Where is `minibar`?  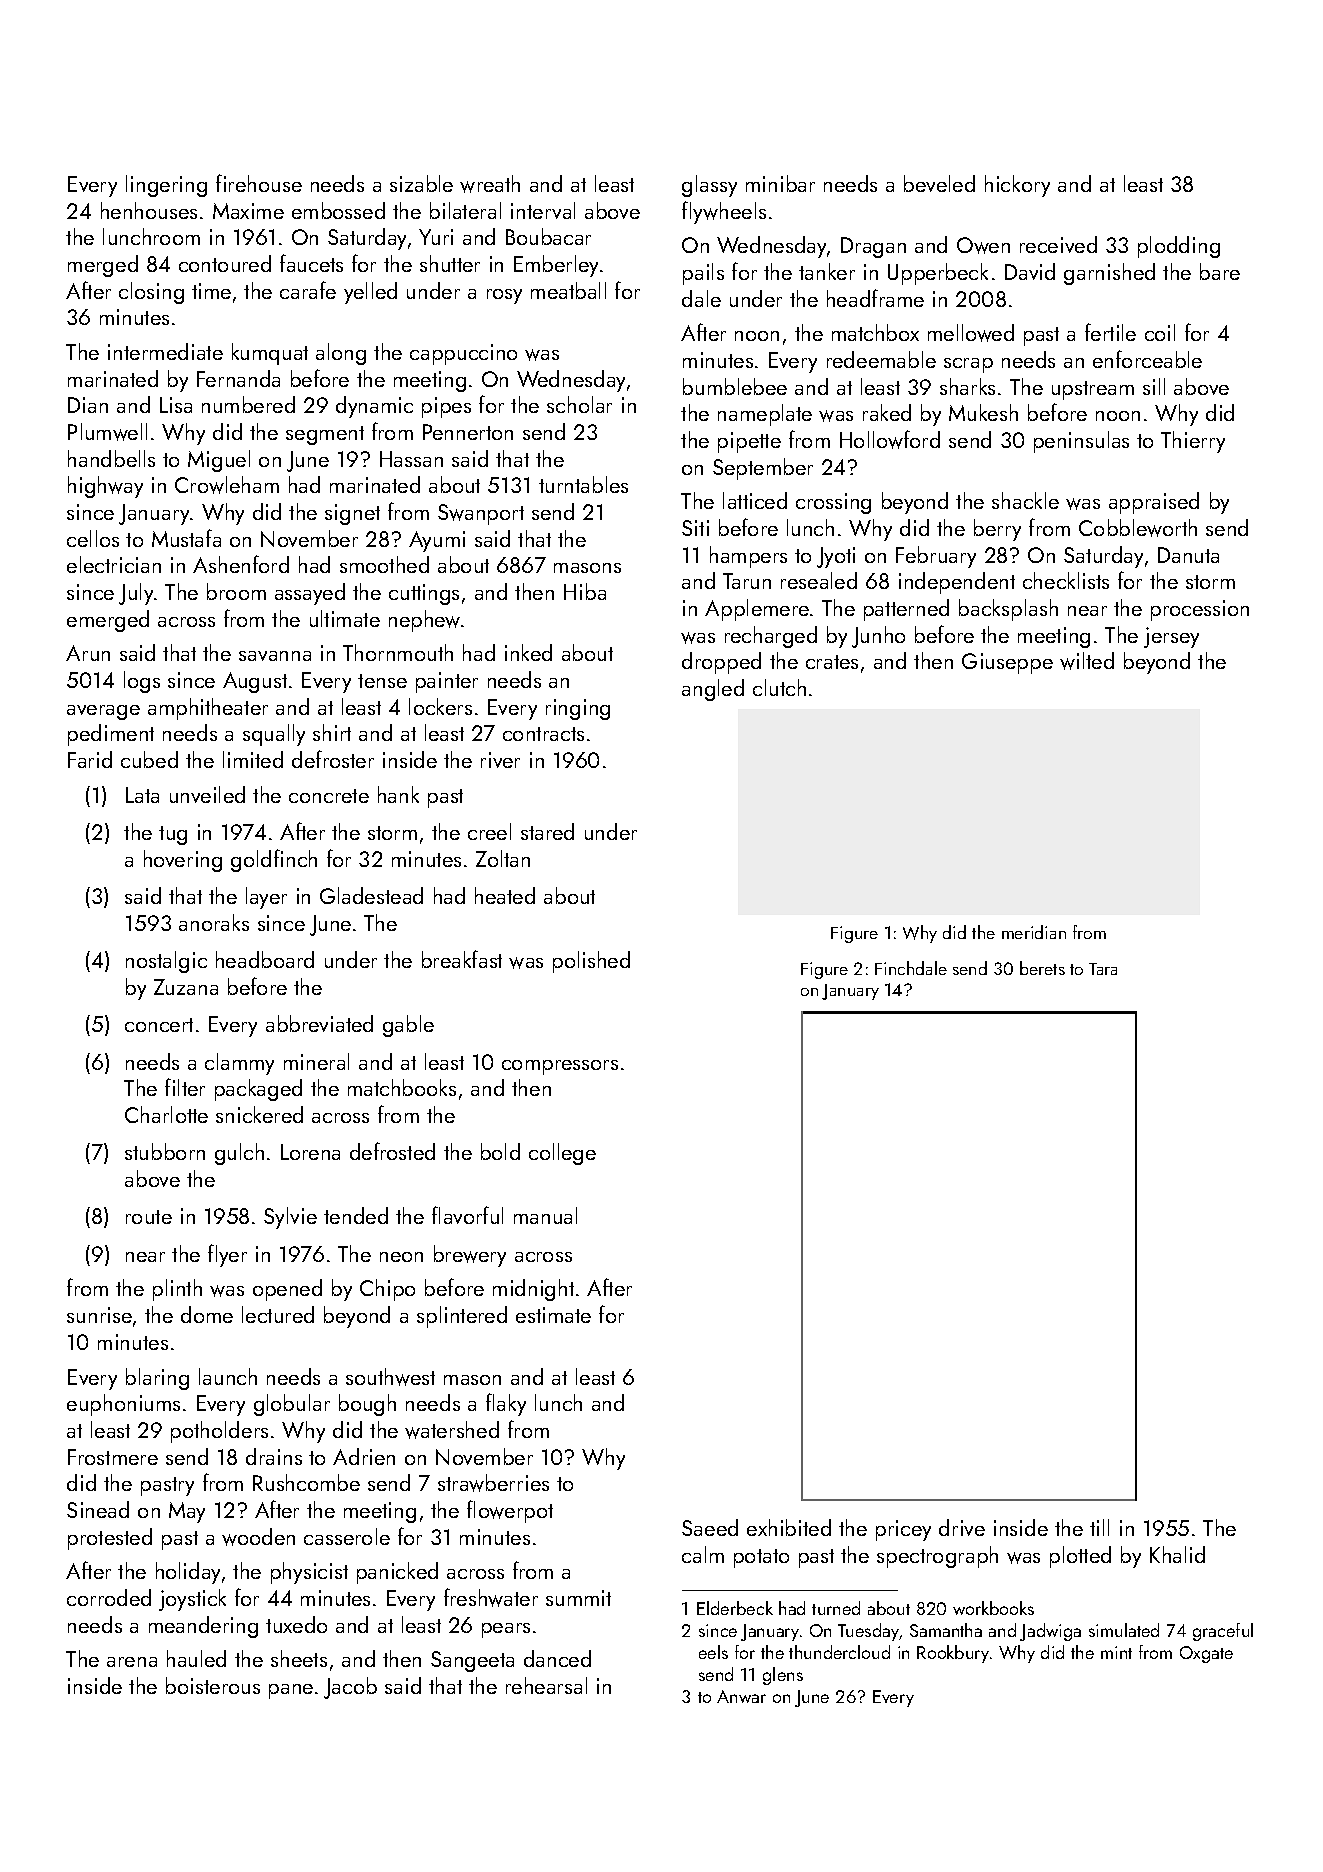 minibar is located at coordinates (780, 183).
